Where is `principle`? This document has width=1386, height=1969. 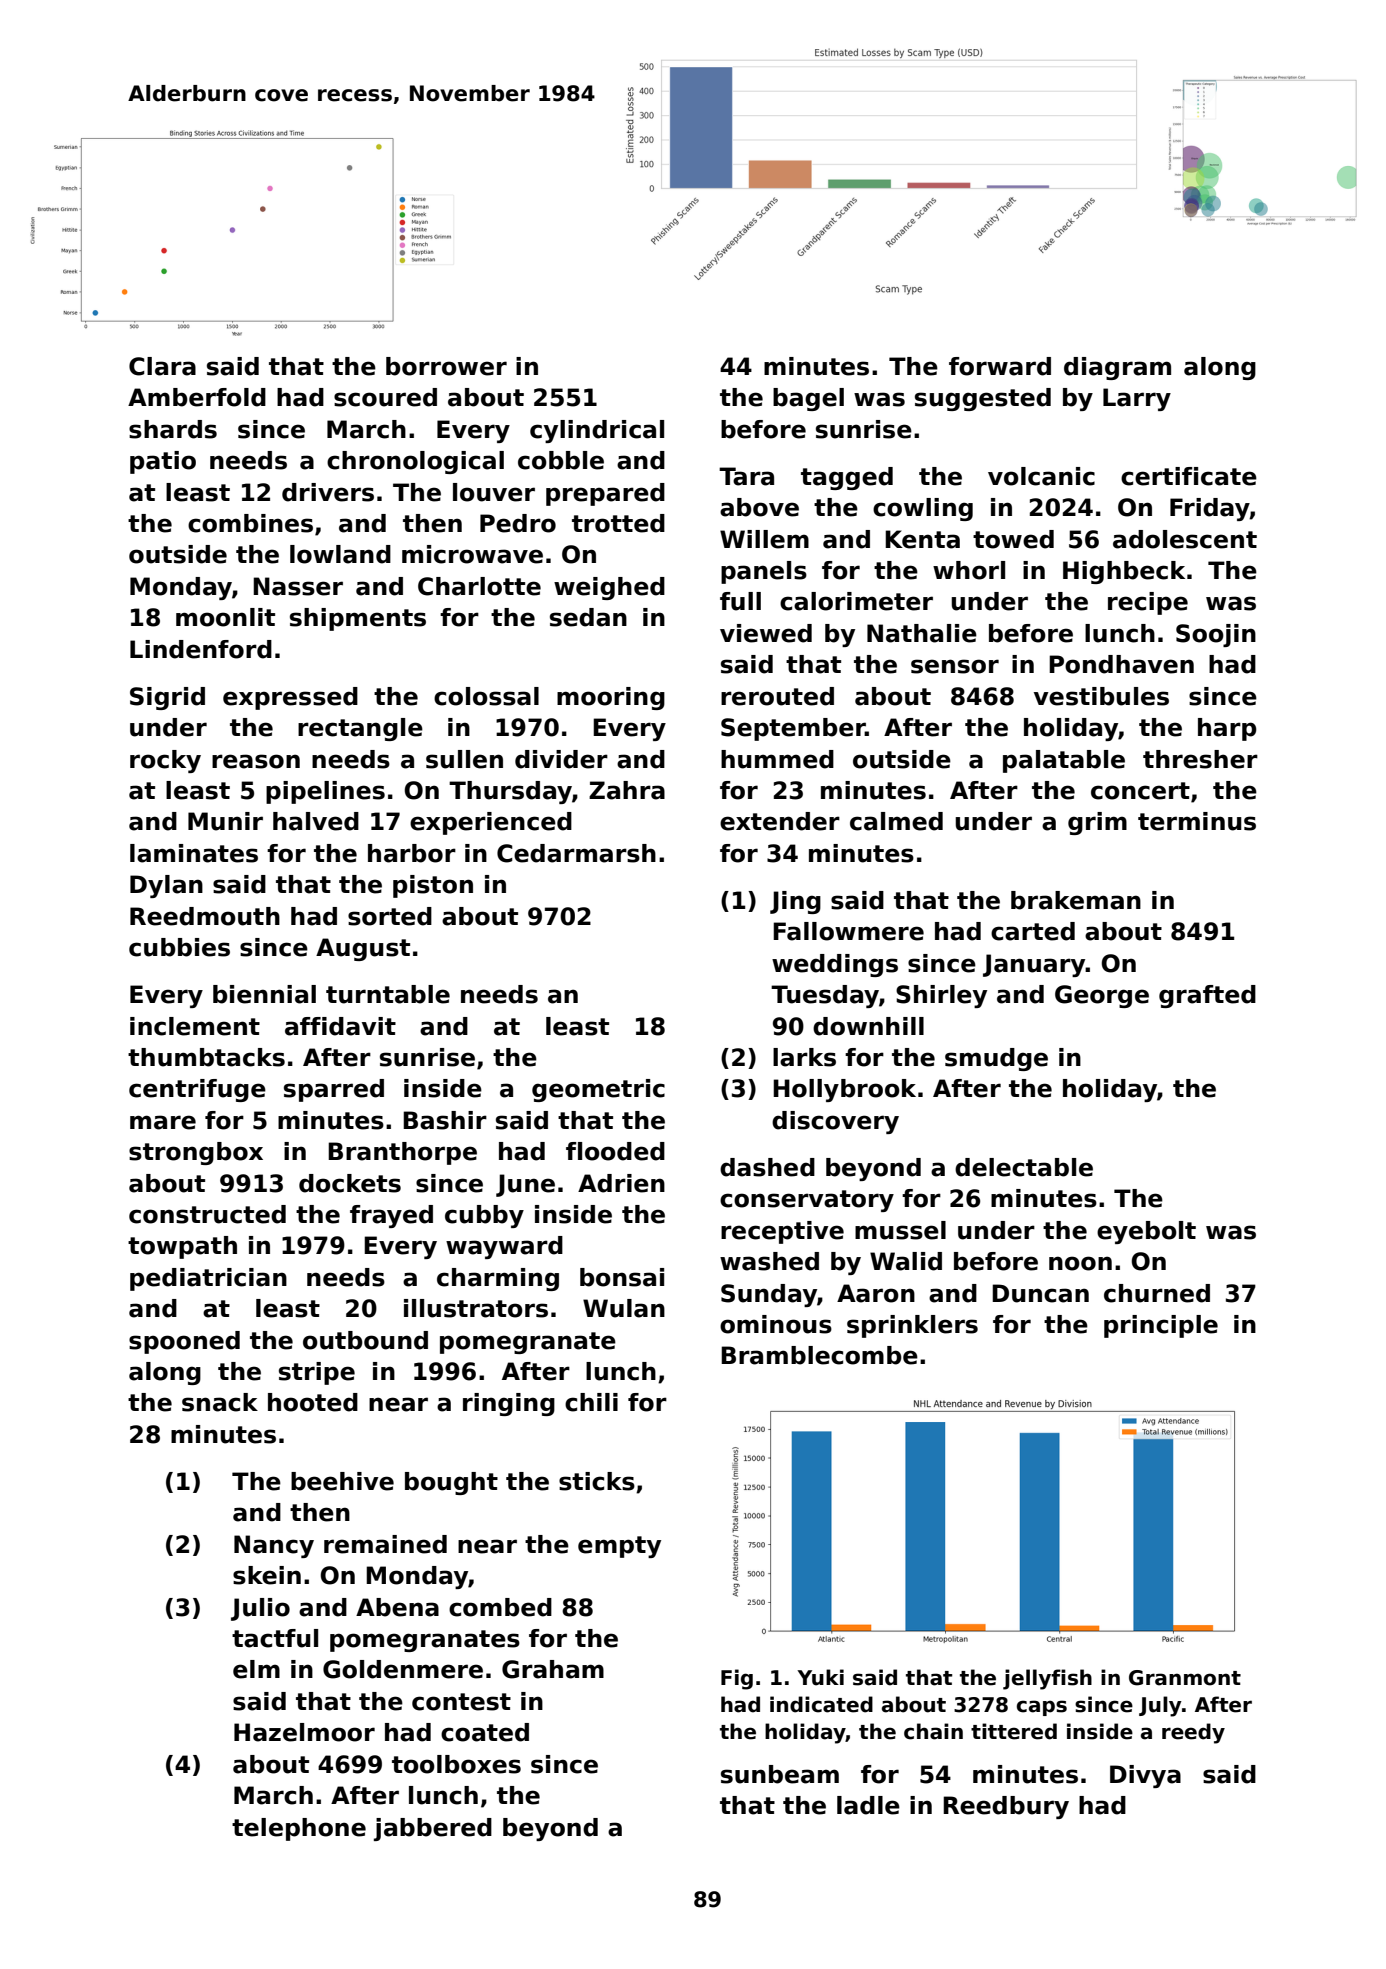 principle is located at coordinates (1161, 1326).
